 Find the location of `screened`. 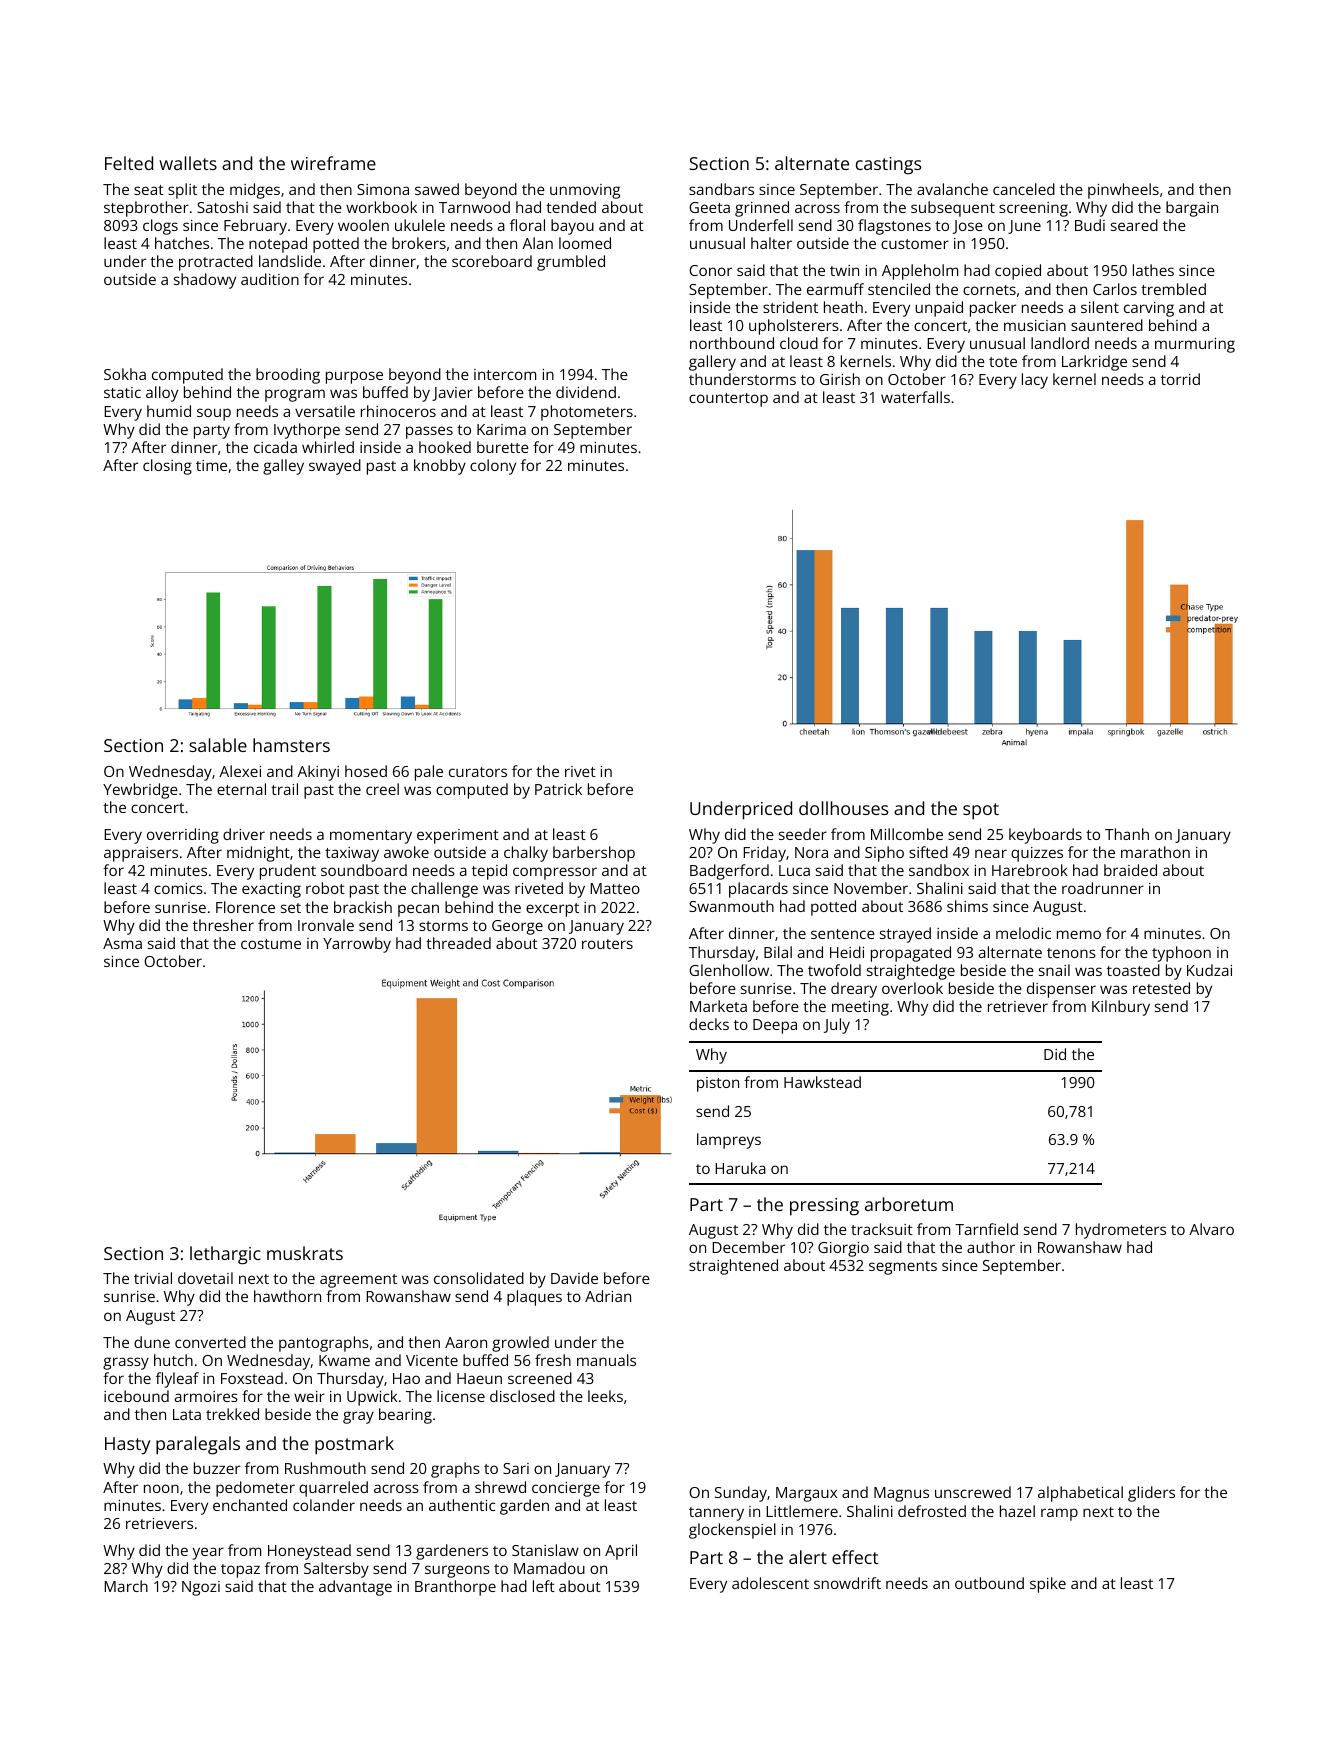

screened is located at coordinates (540, 1378).
